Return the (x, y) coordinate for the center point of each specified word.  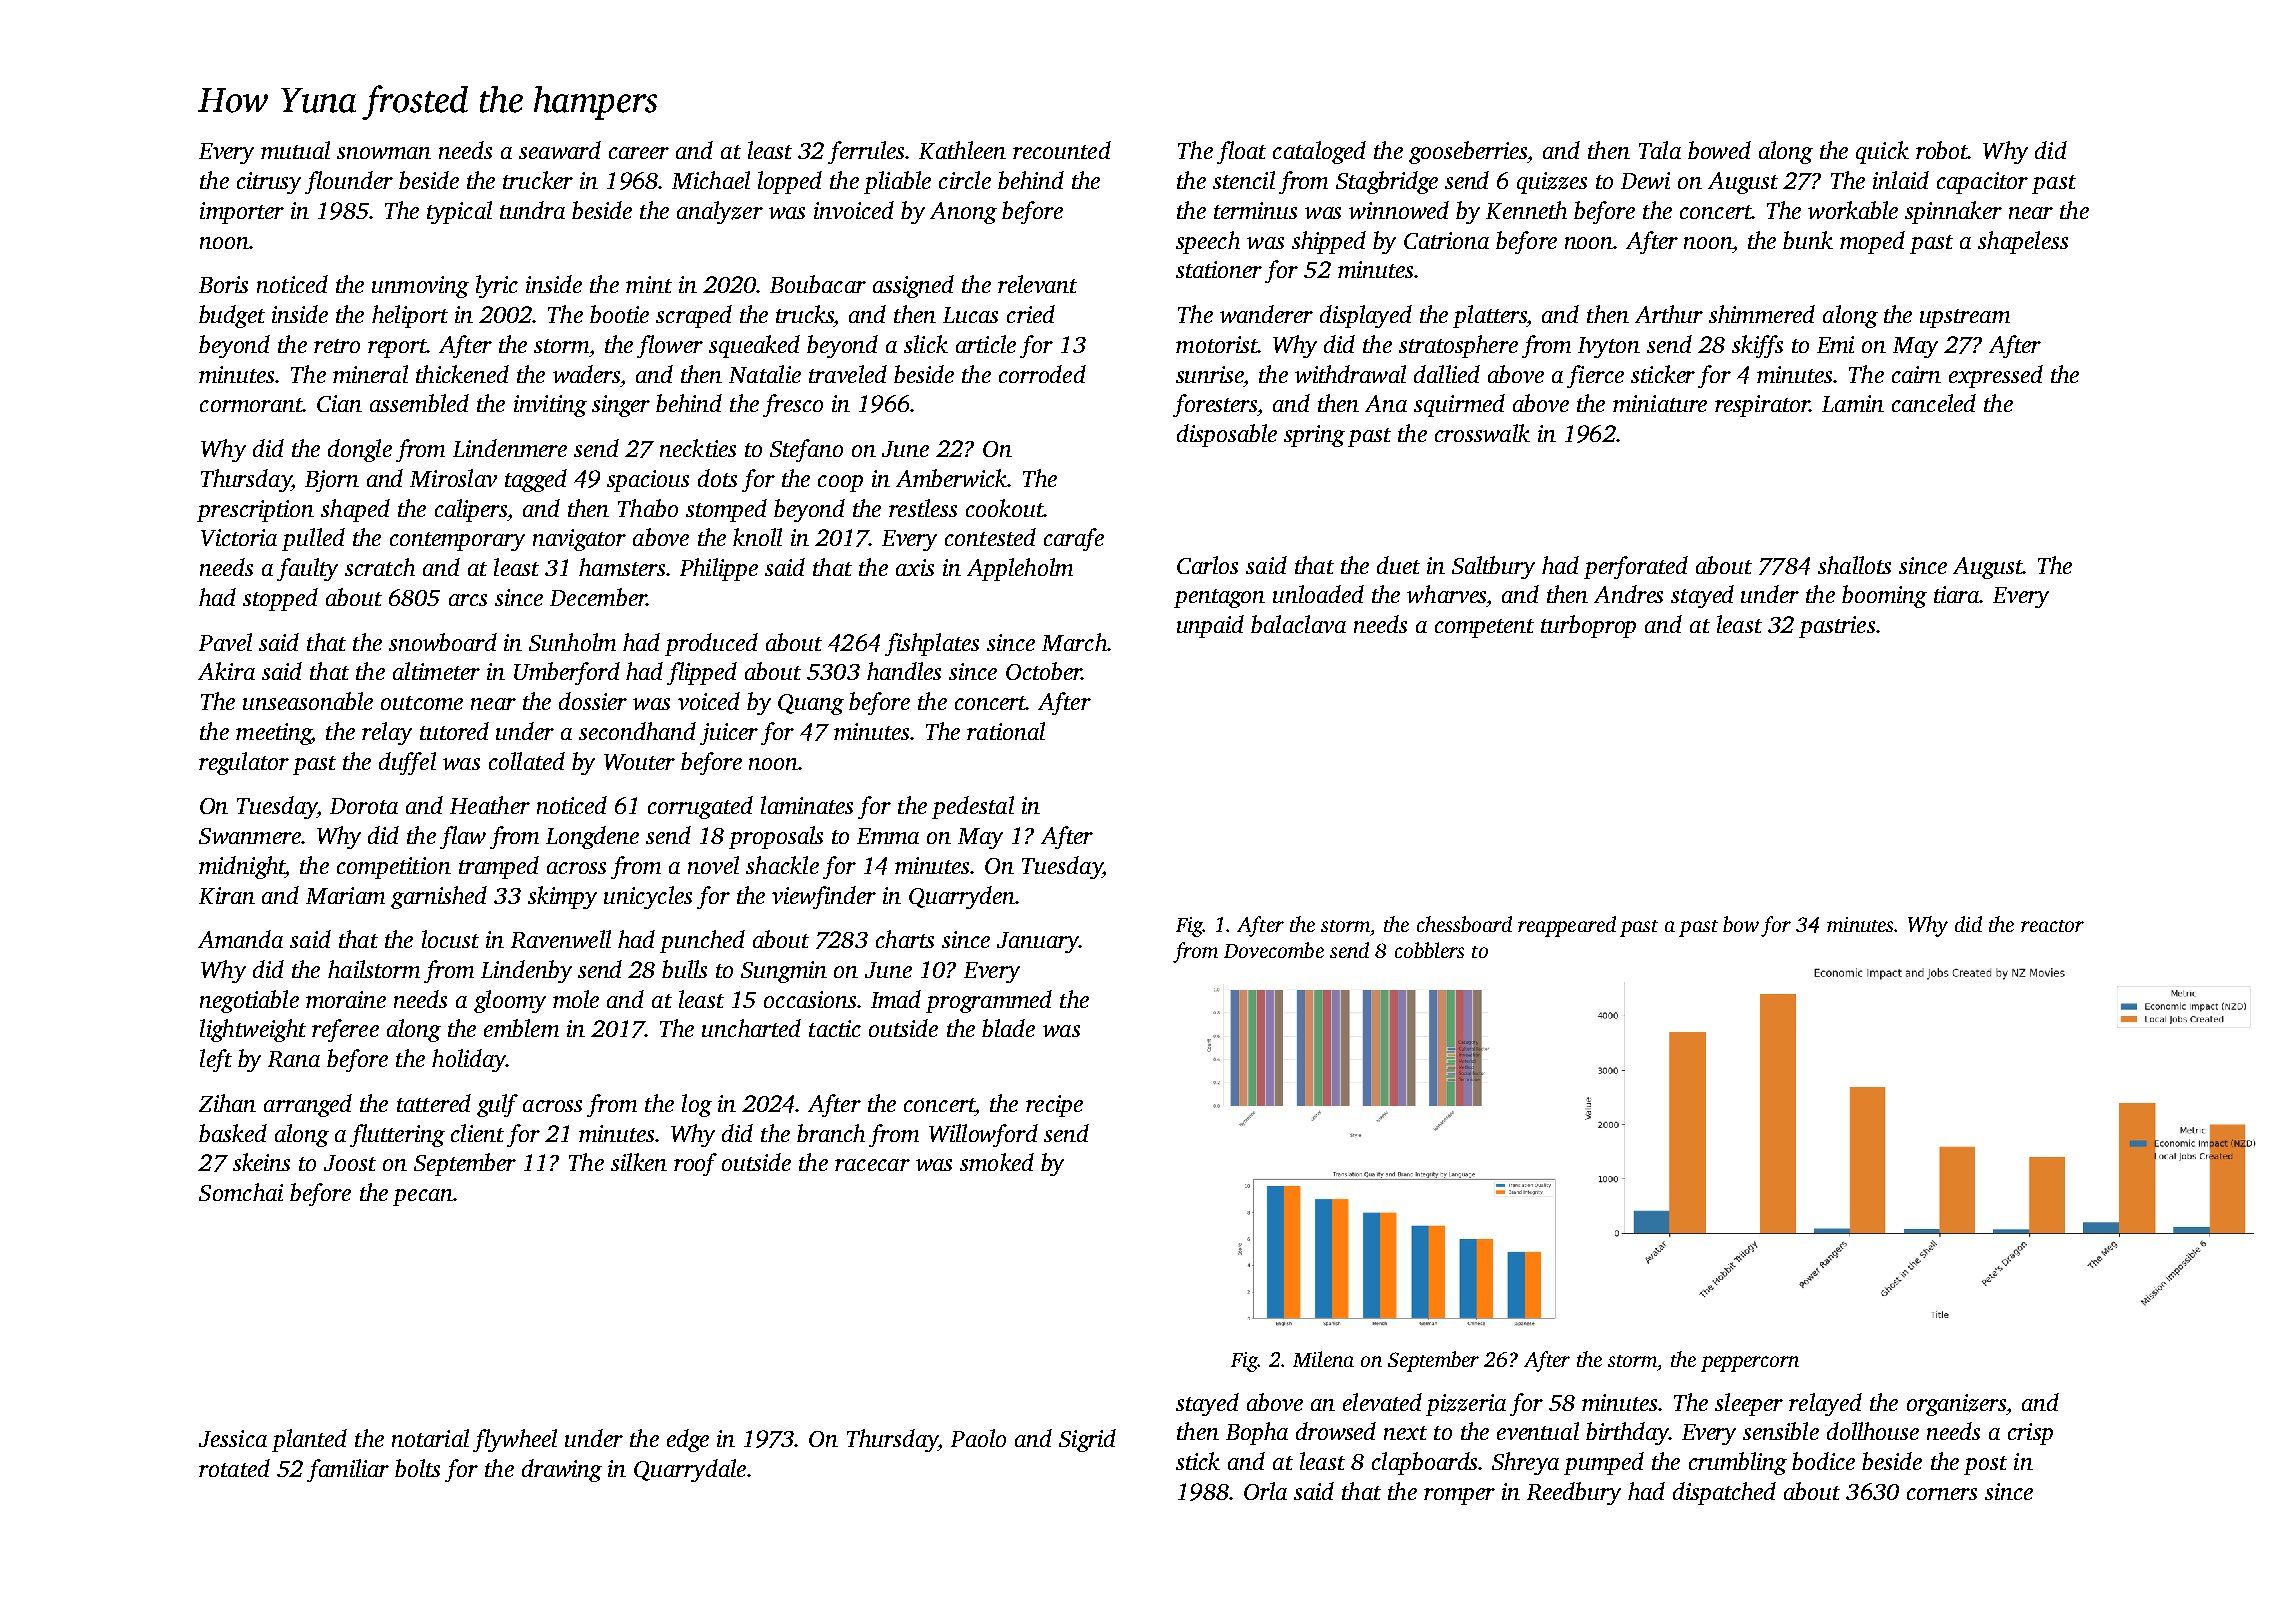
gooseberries (1468, 152)
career (639, 153)
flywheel (515, 1440)
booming (1884, 596)
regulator (244, 763)
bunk (1808, 240)
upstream (1965, 318)
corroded (1042, 374)
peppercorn (1750, 1364)
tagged (536, 480)
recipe (1054, 1106)
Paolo (978, 1438)
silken (639, 1162)
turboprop (1588, 626)
